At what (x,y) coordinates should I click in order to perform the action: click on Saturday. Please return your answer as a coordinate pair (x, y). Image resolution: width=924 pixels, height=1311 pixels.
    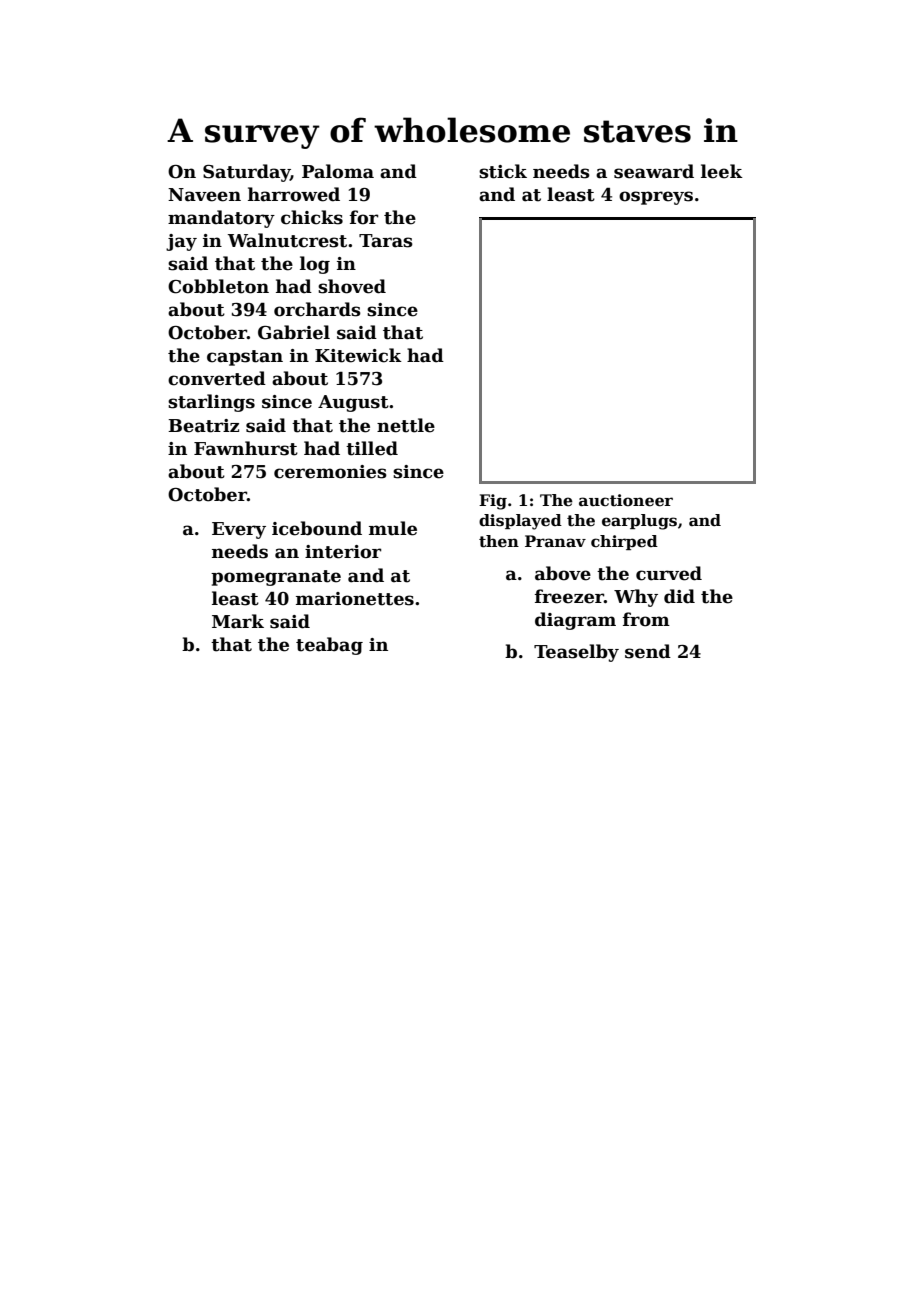
    Looking at the image, I should click on (246, 173).
